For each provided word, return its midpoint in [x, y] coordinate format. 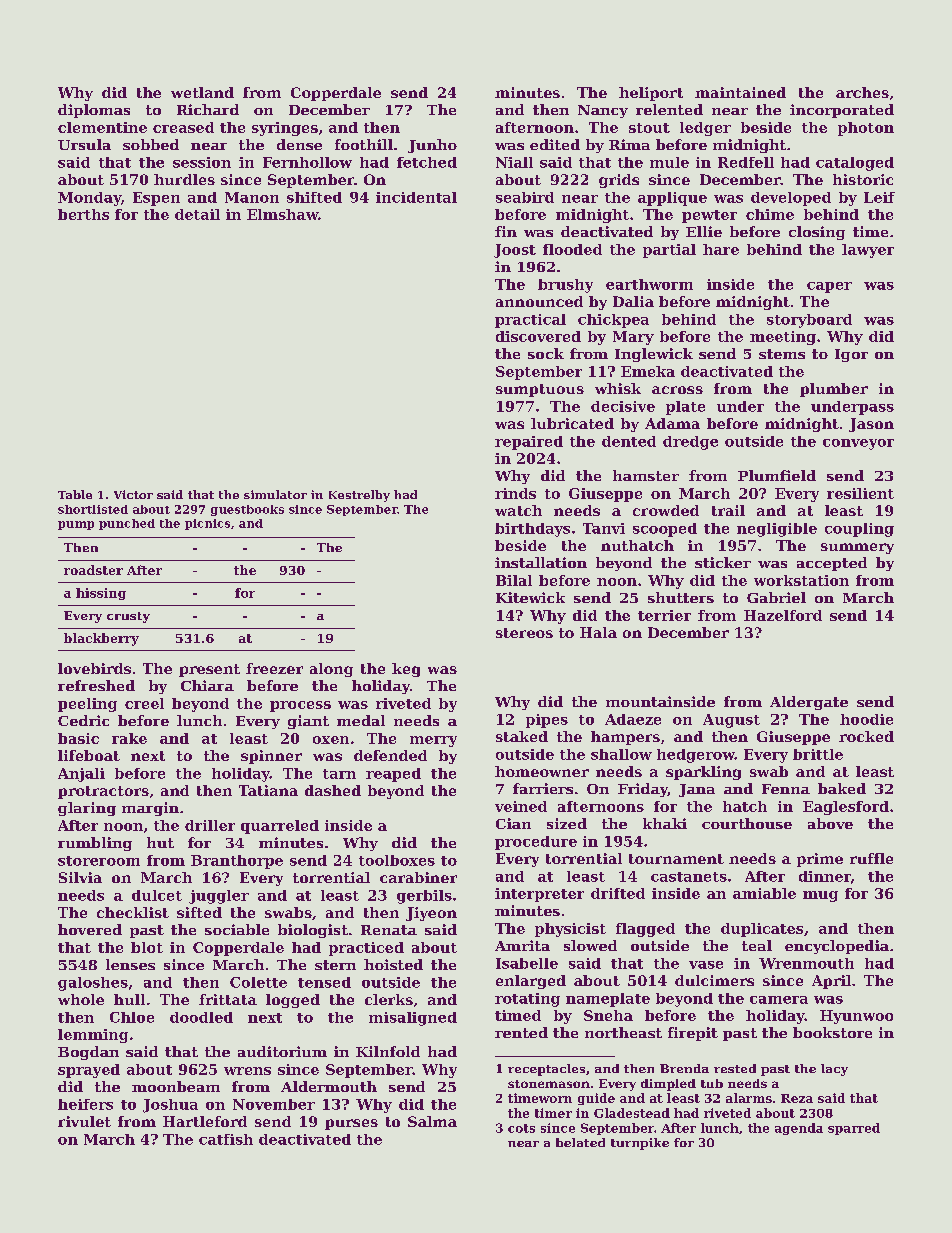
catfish [226, 1139]
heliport [651, 94]
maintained [740, 92]
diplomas [94, 111]
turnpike [640, 1144]
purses [351, 1124]
